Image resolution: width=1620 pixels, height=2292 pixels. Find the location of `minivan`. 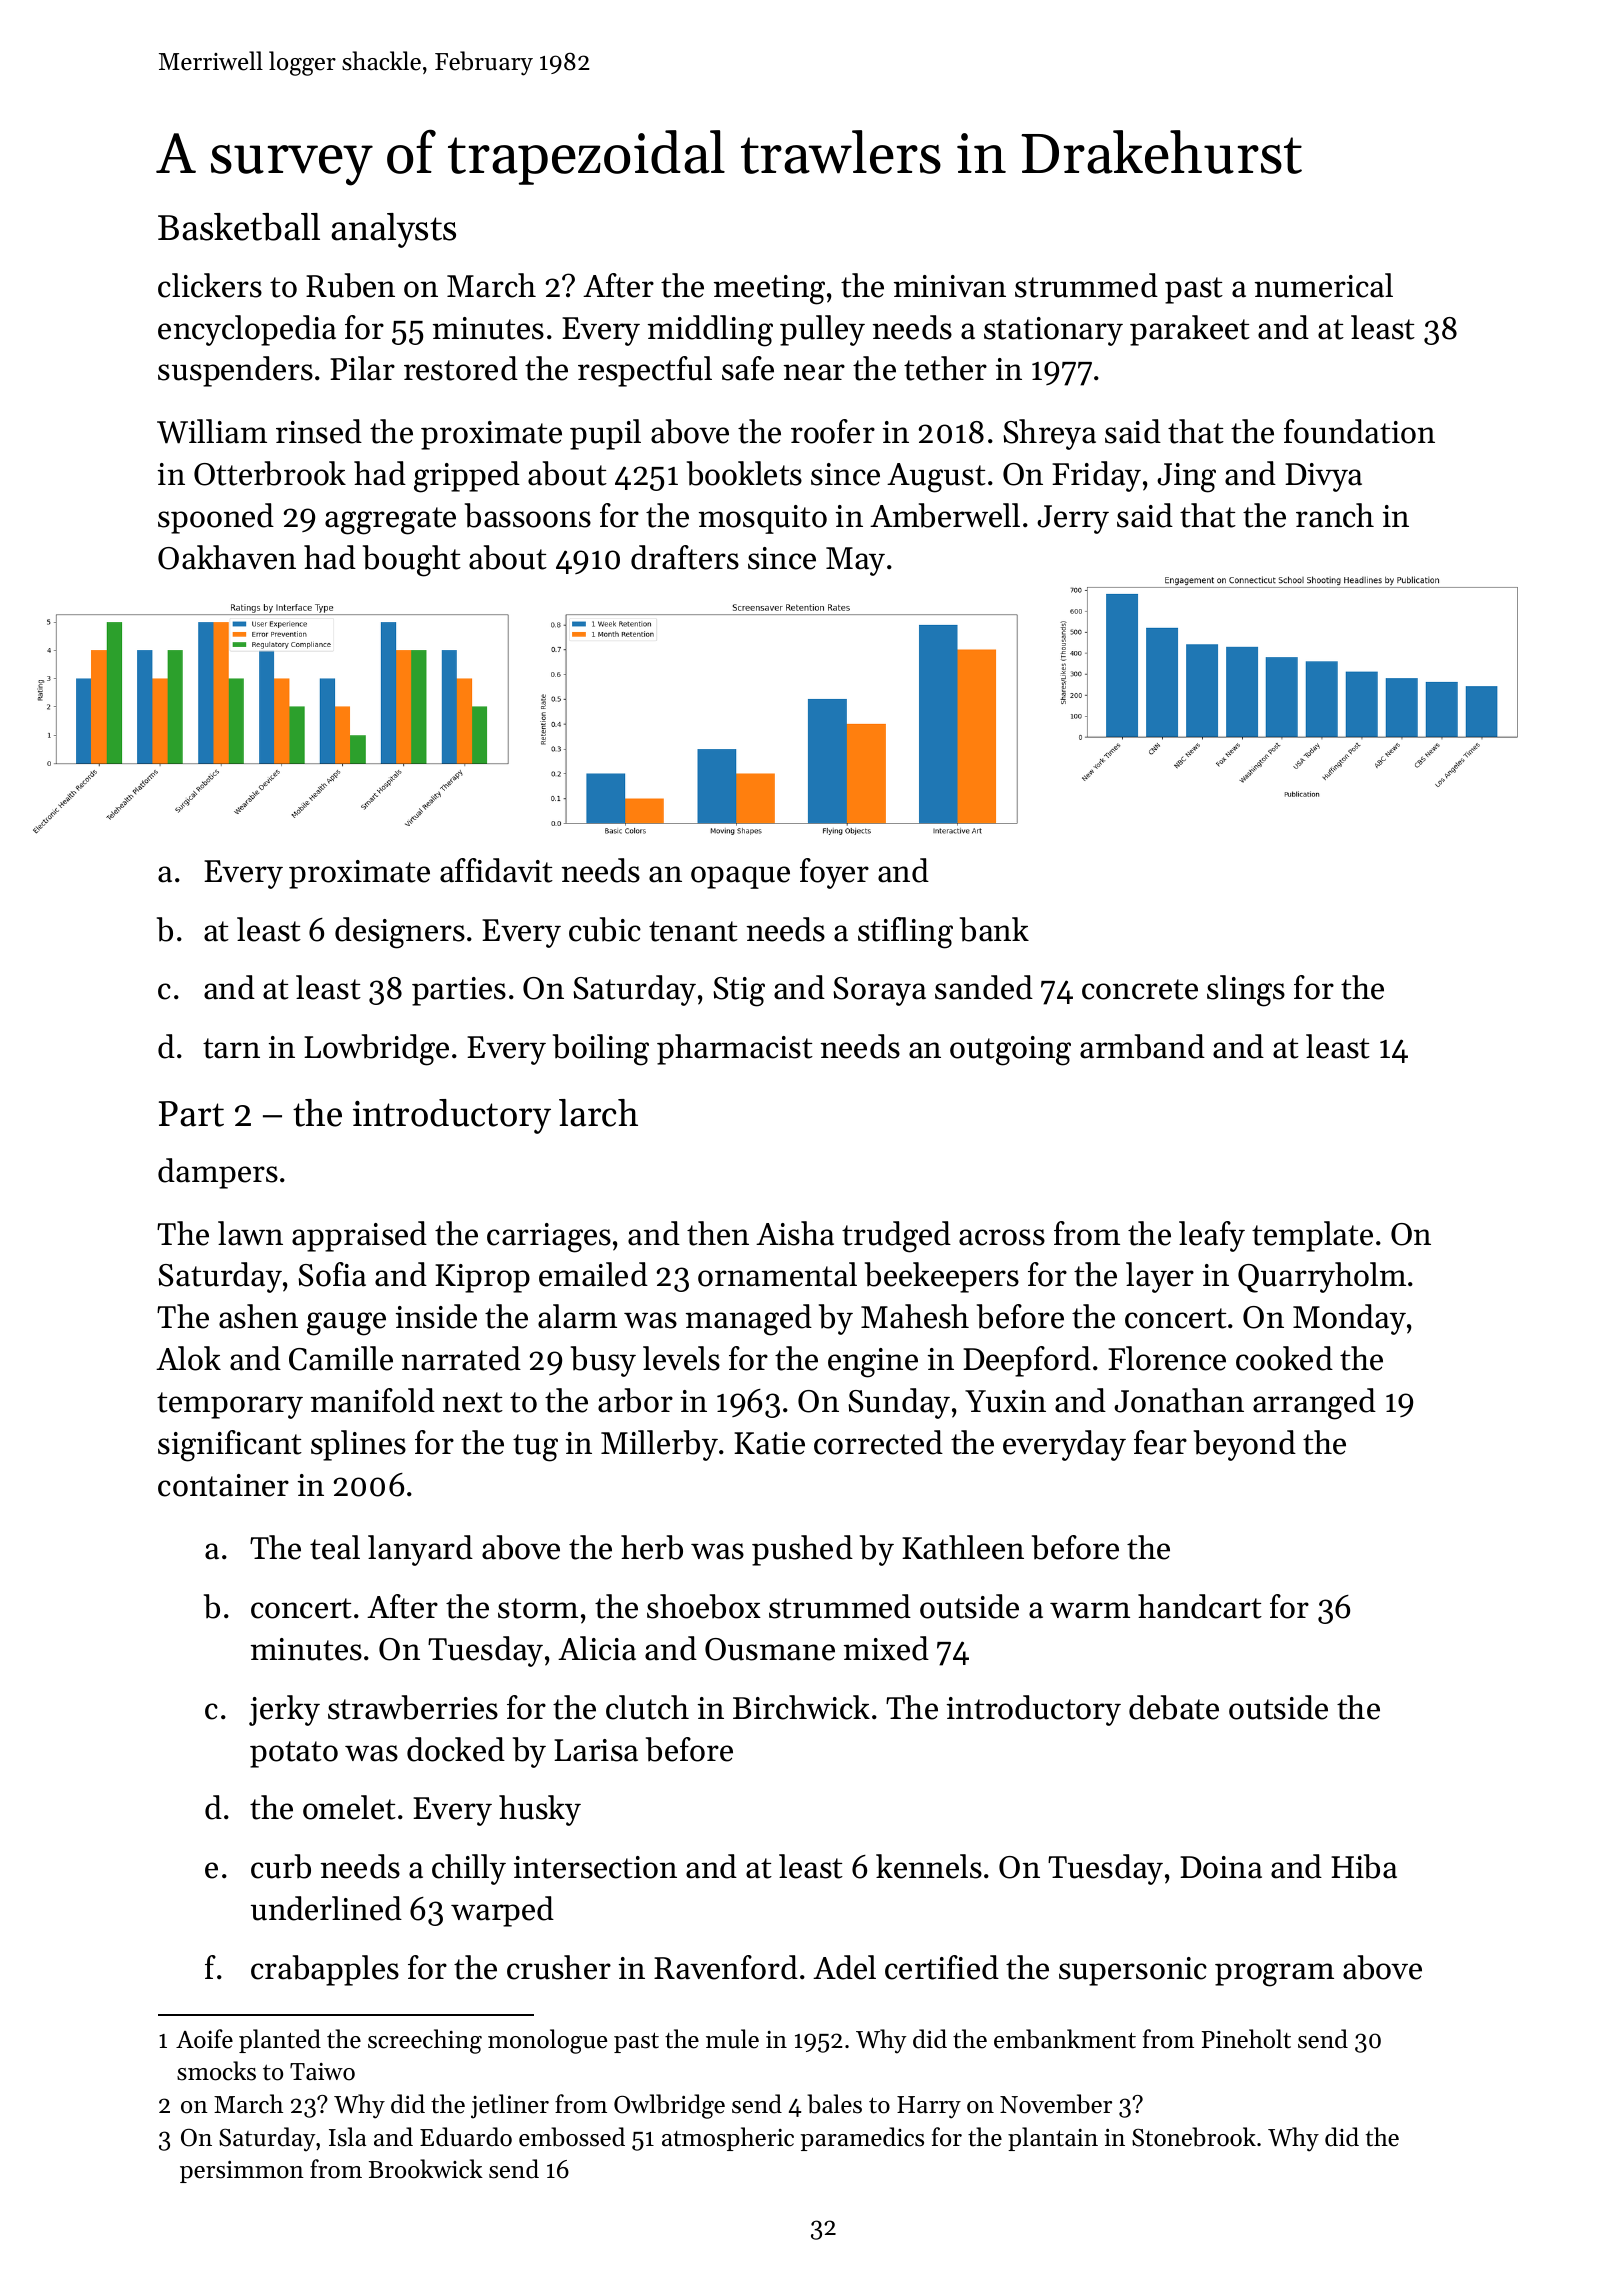

minivan is located at coordinates (950, 286).
